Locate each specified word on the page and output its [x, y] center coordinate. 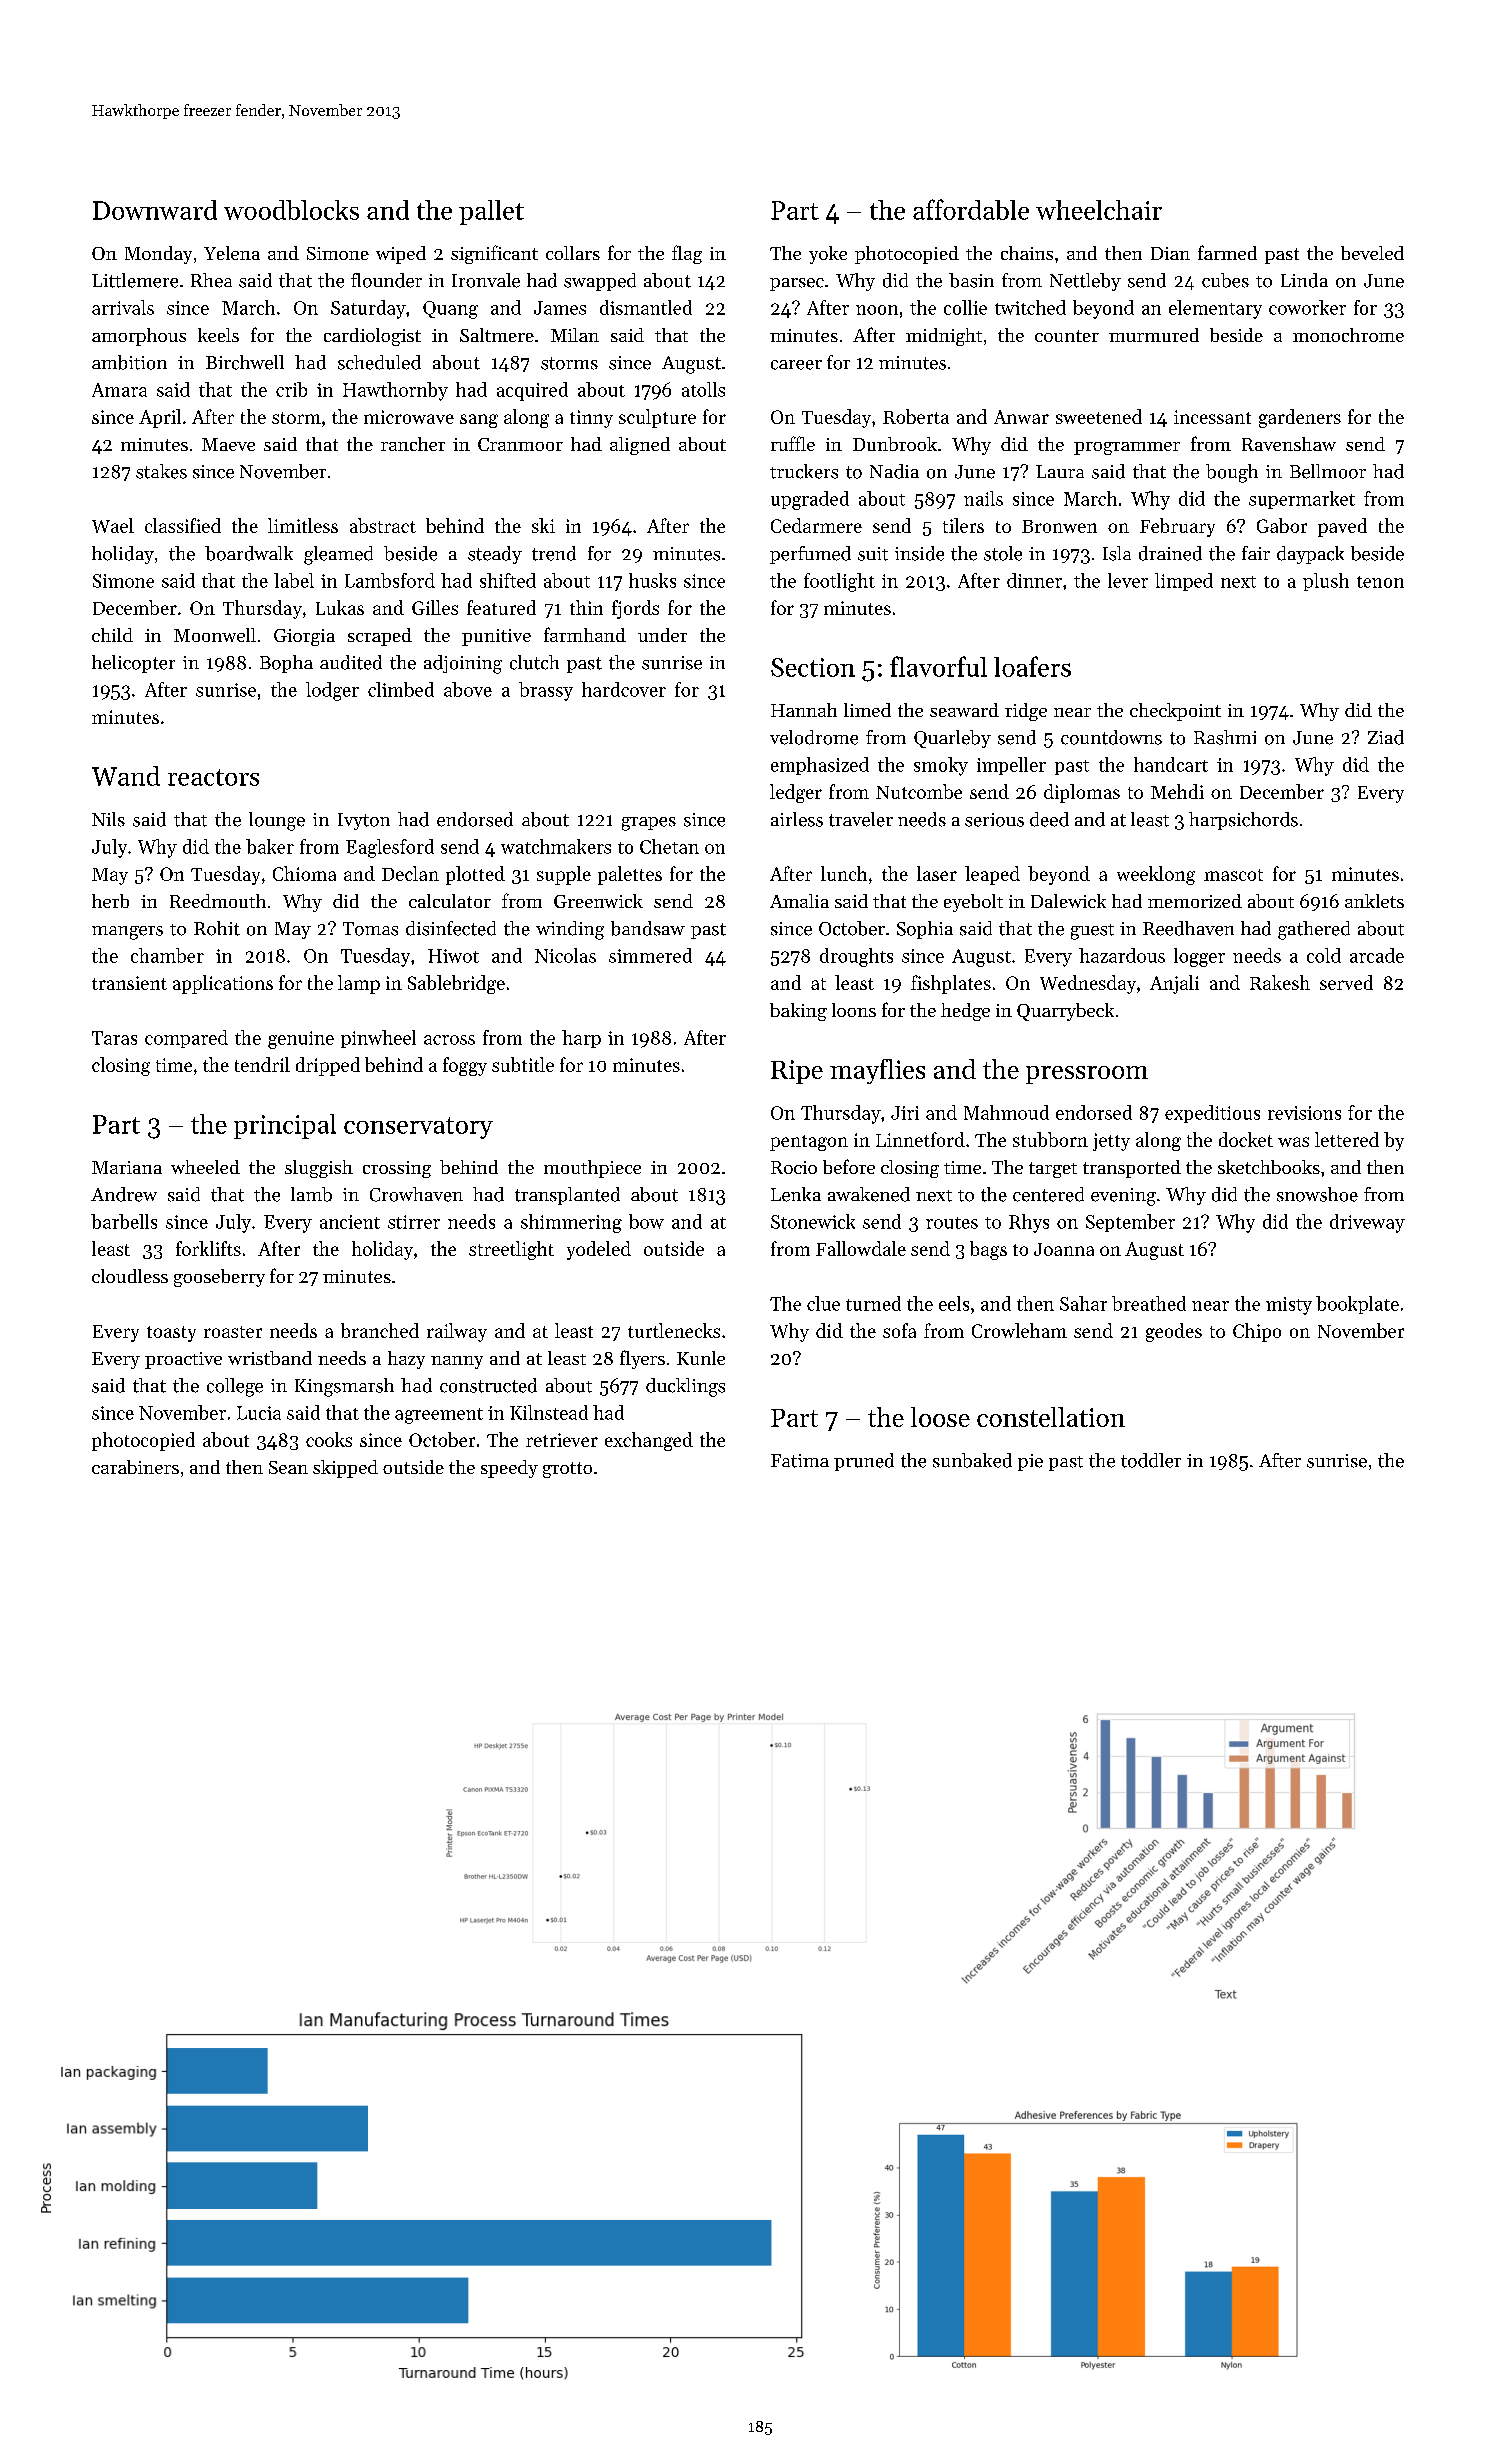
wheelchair [1099, 210]
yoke [828, 255]
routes [952, 1223]
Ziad [1386, 737]
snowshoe [1317, 1194]
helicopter [133, 664]
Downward [155, 210]
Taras [114, 1038]
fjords [635, 609]
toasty [171, 1334]
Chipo [1257, 1332]
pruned [864, 1462]
